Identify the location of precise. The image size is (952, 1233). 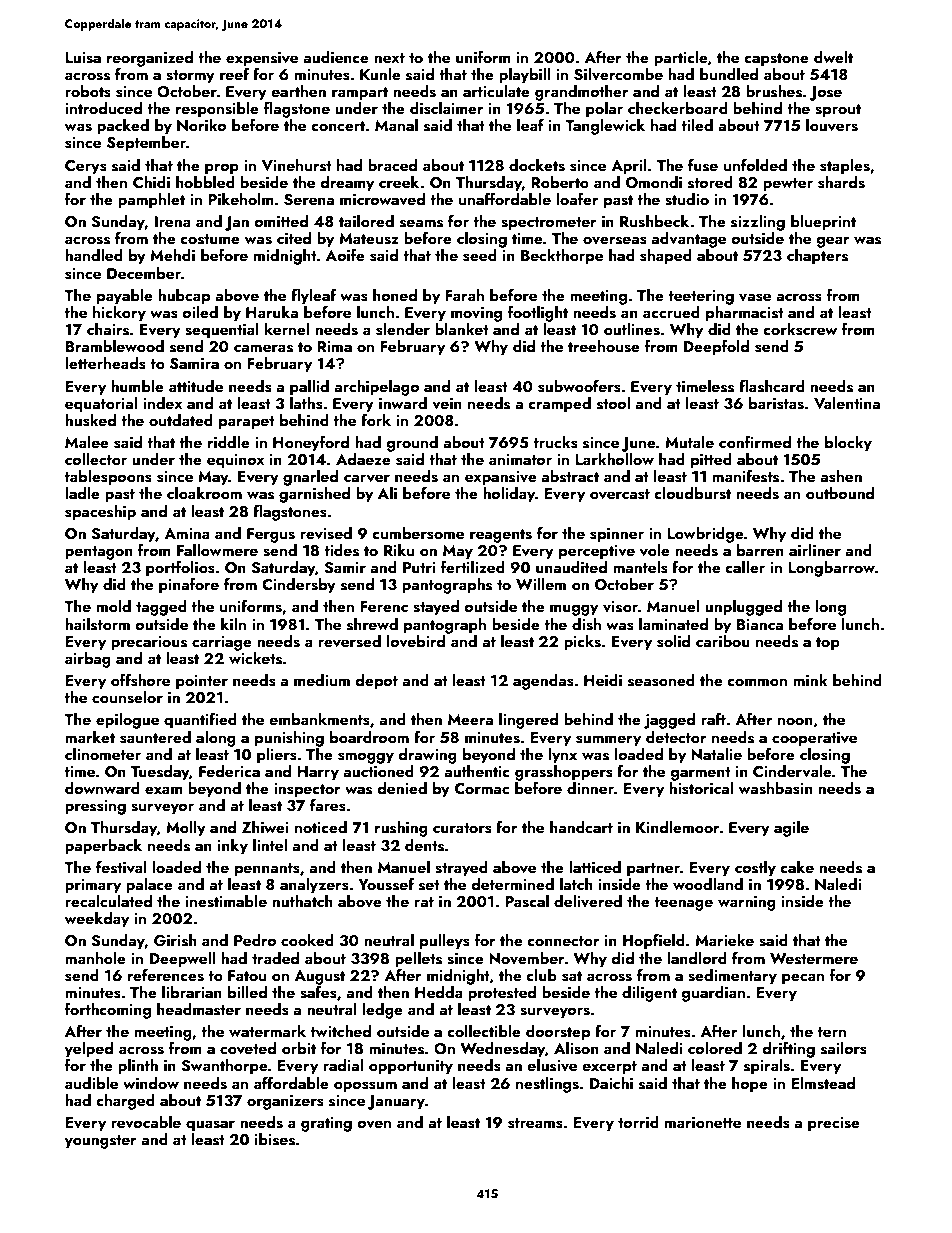
(834, 1124).
